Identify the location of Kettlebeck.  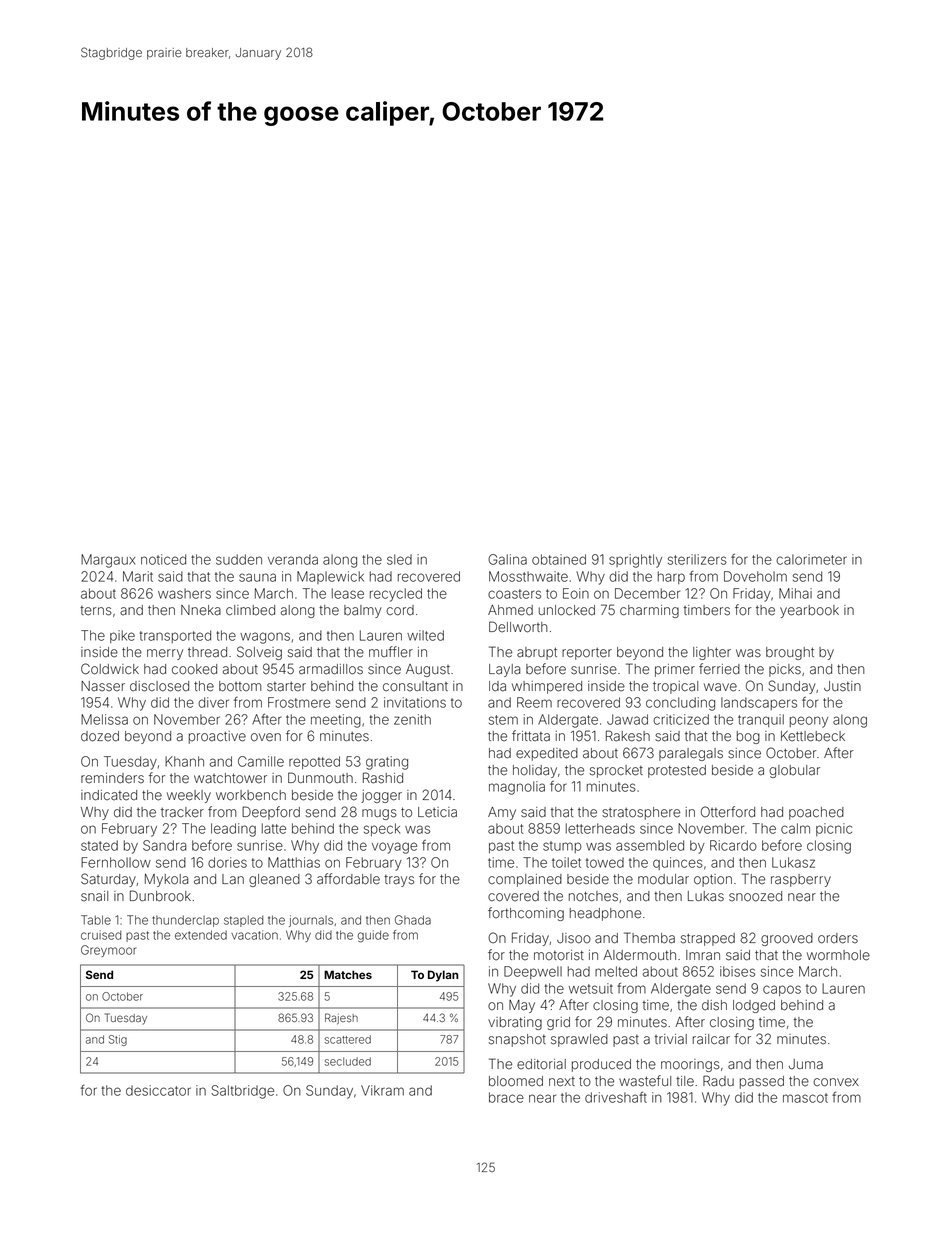
(813, 736).
